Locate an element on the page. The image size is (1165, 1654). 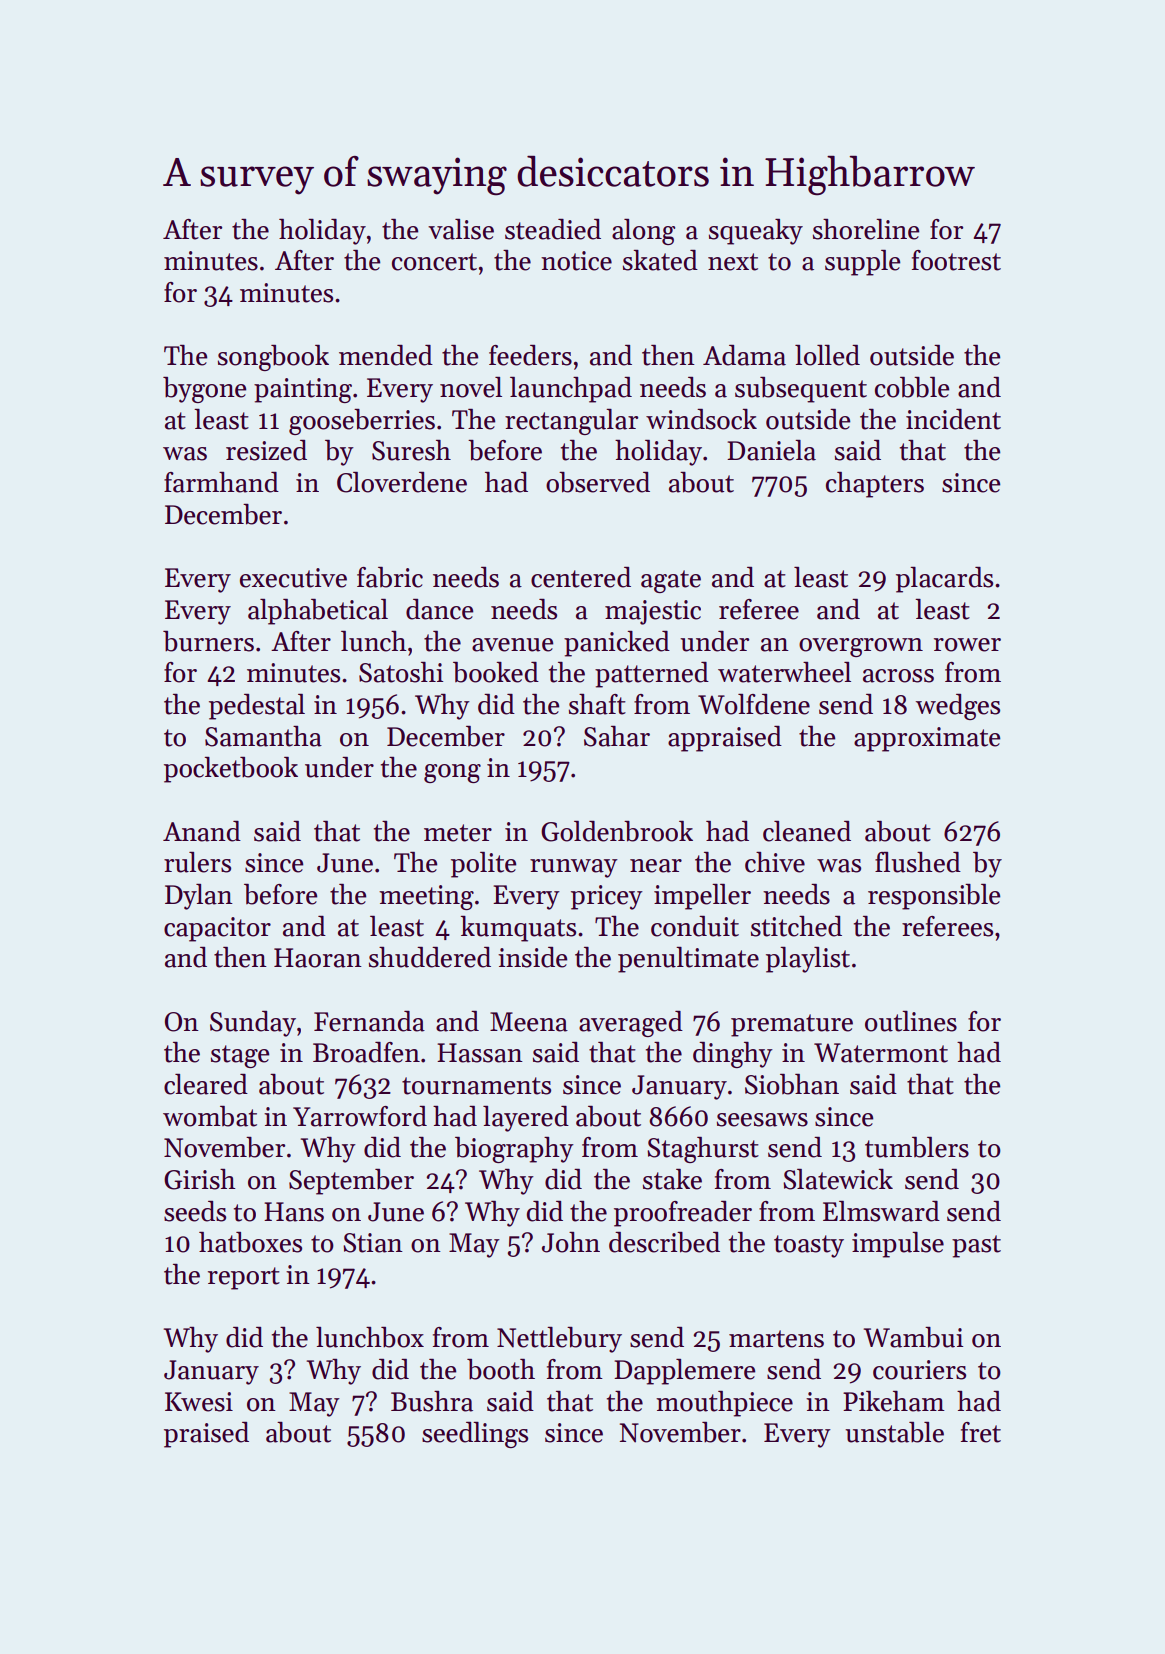
footrest is located at coordinates (956, 260).
